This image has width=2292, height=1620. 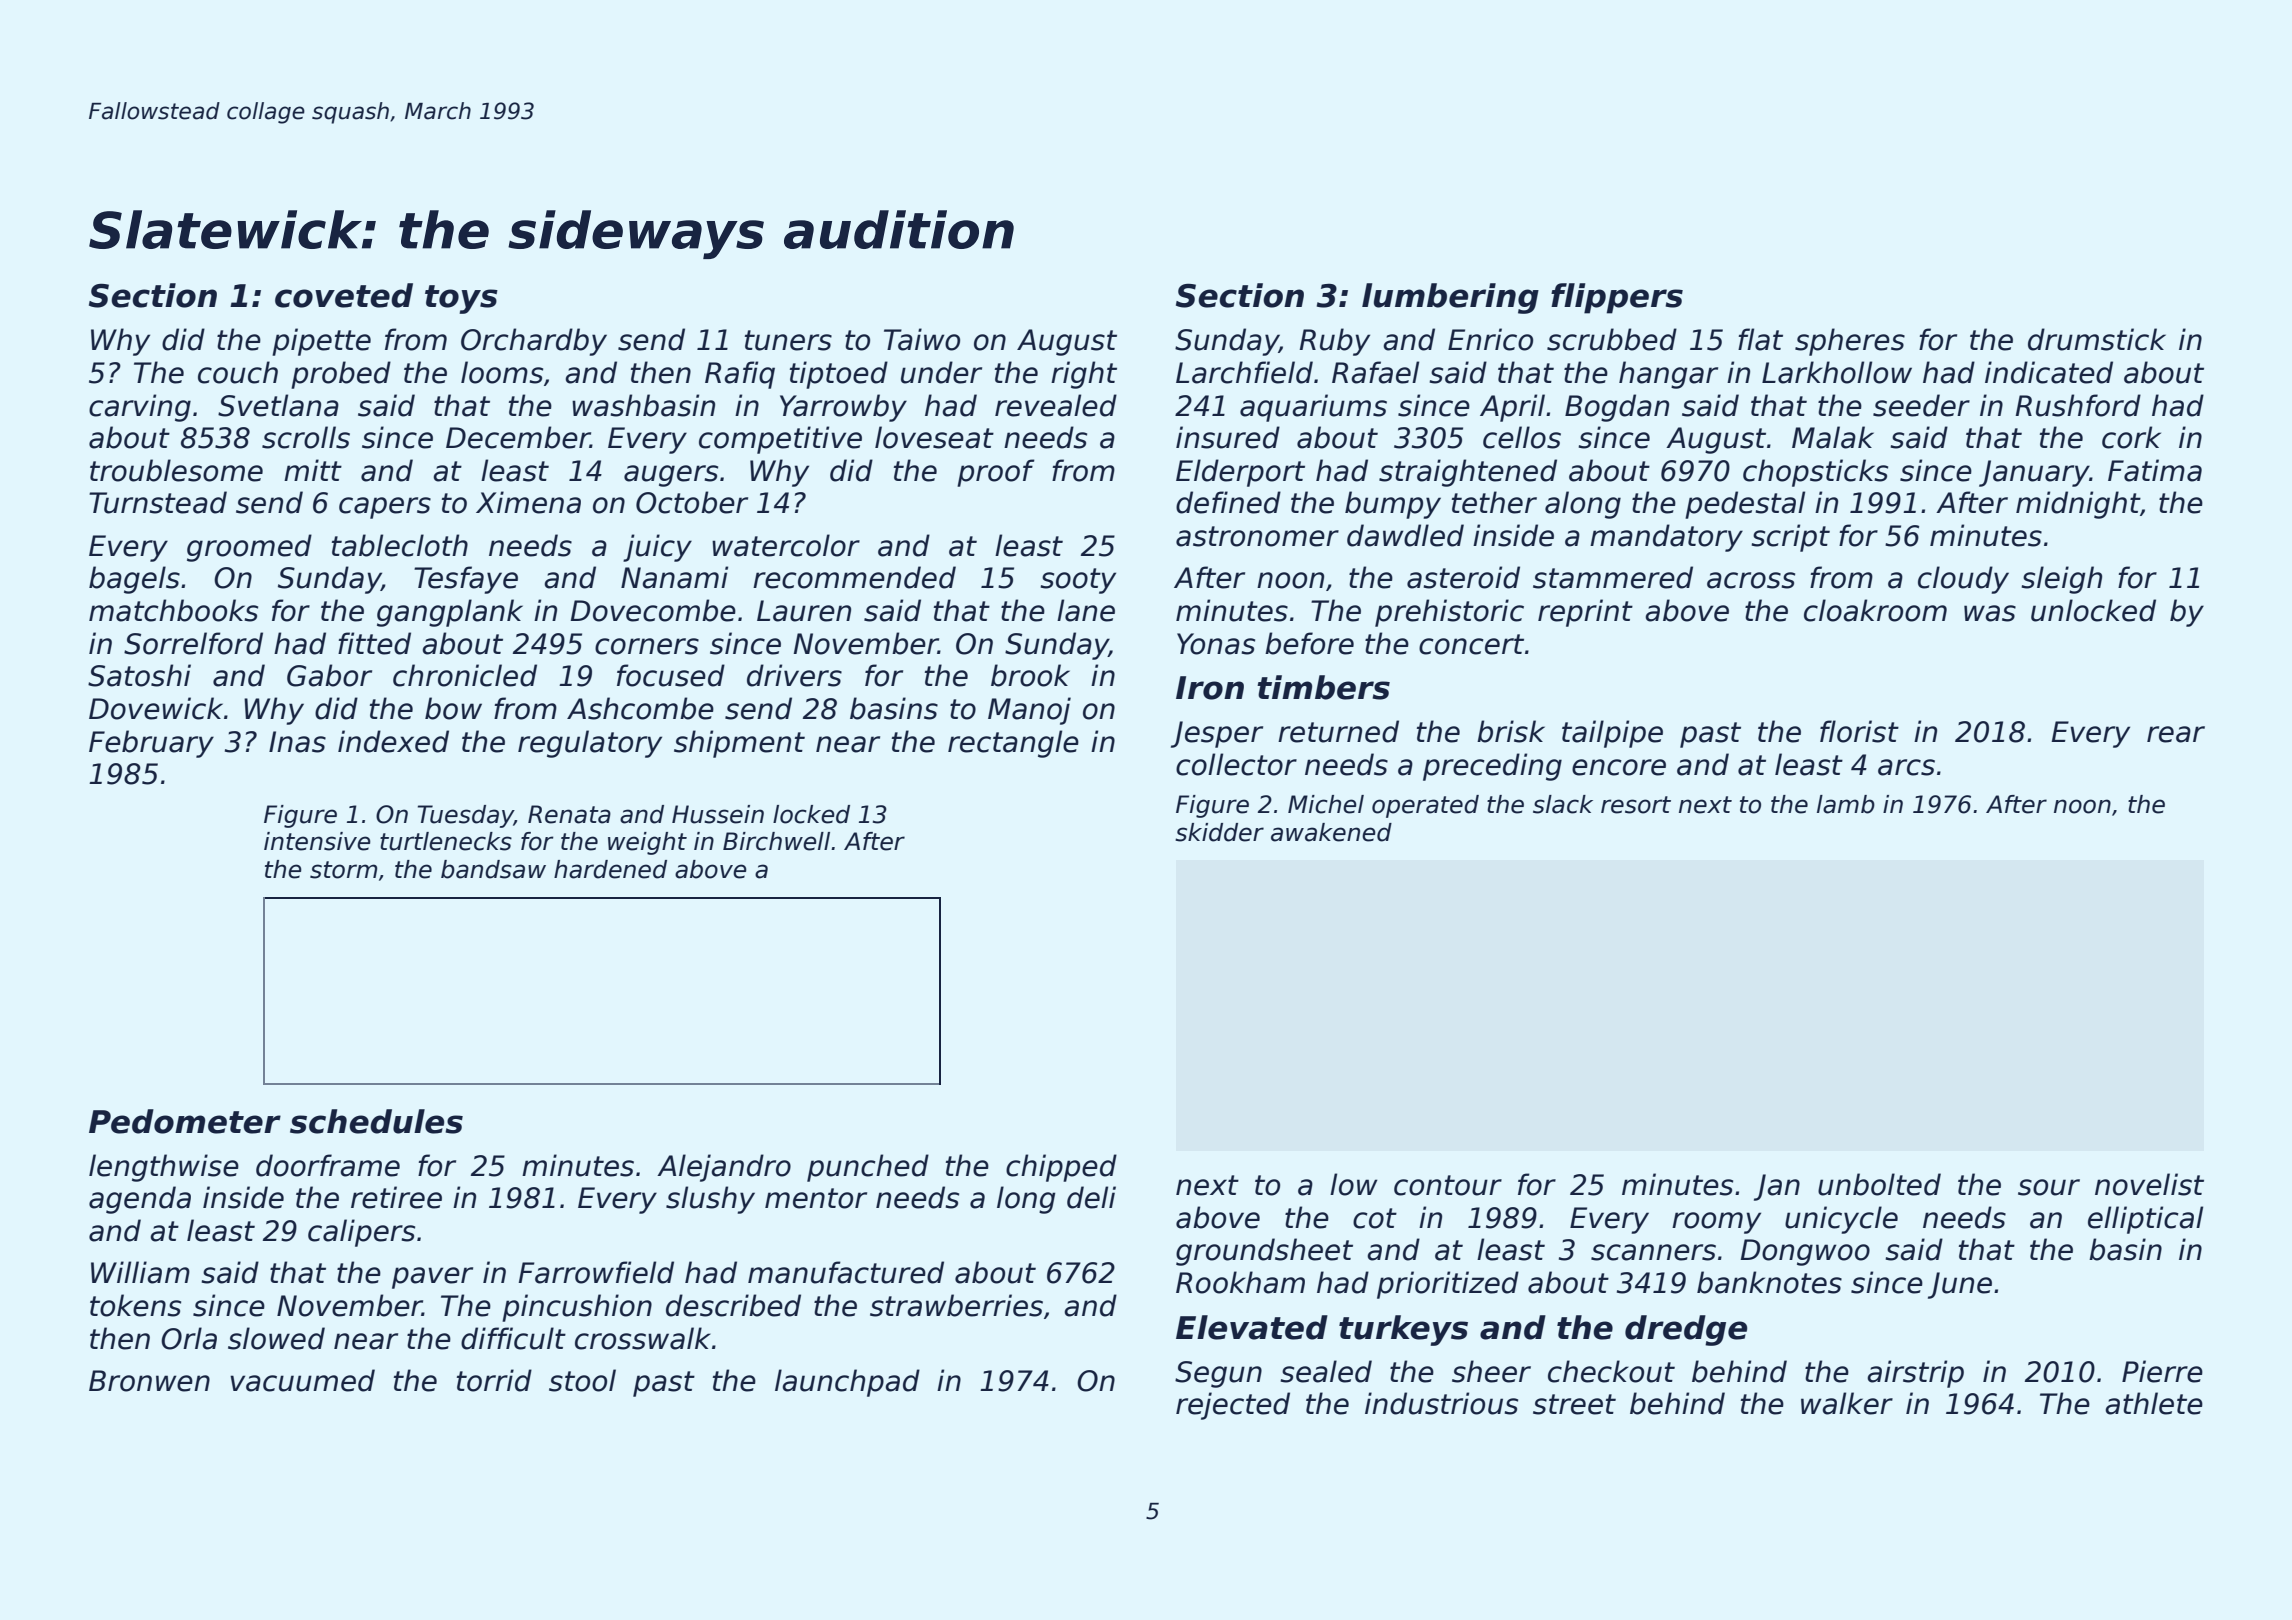 I want to click on drumstick, so click(x=2097, y=339).
